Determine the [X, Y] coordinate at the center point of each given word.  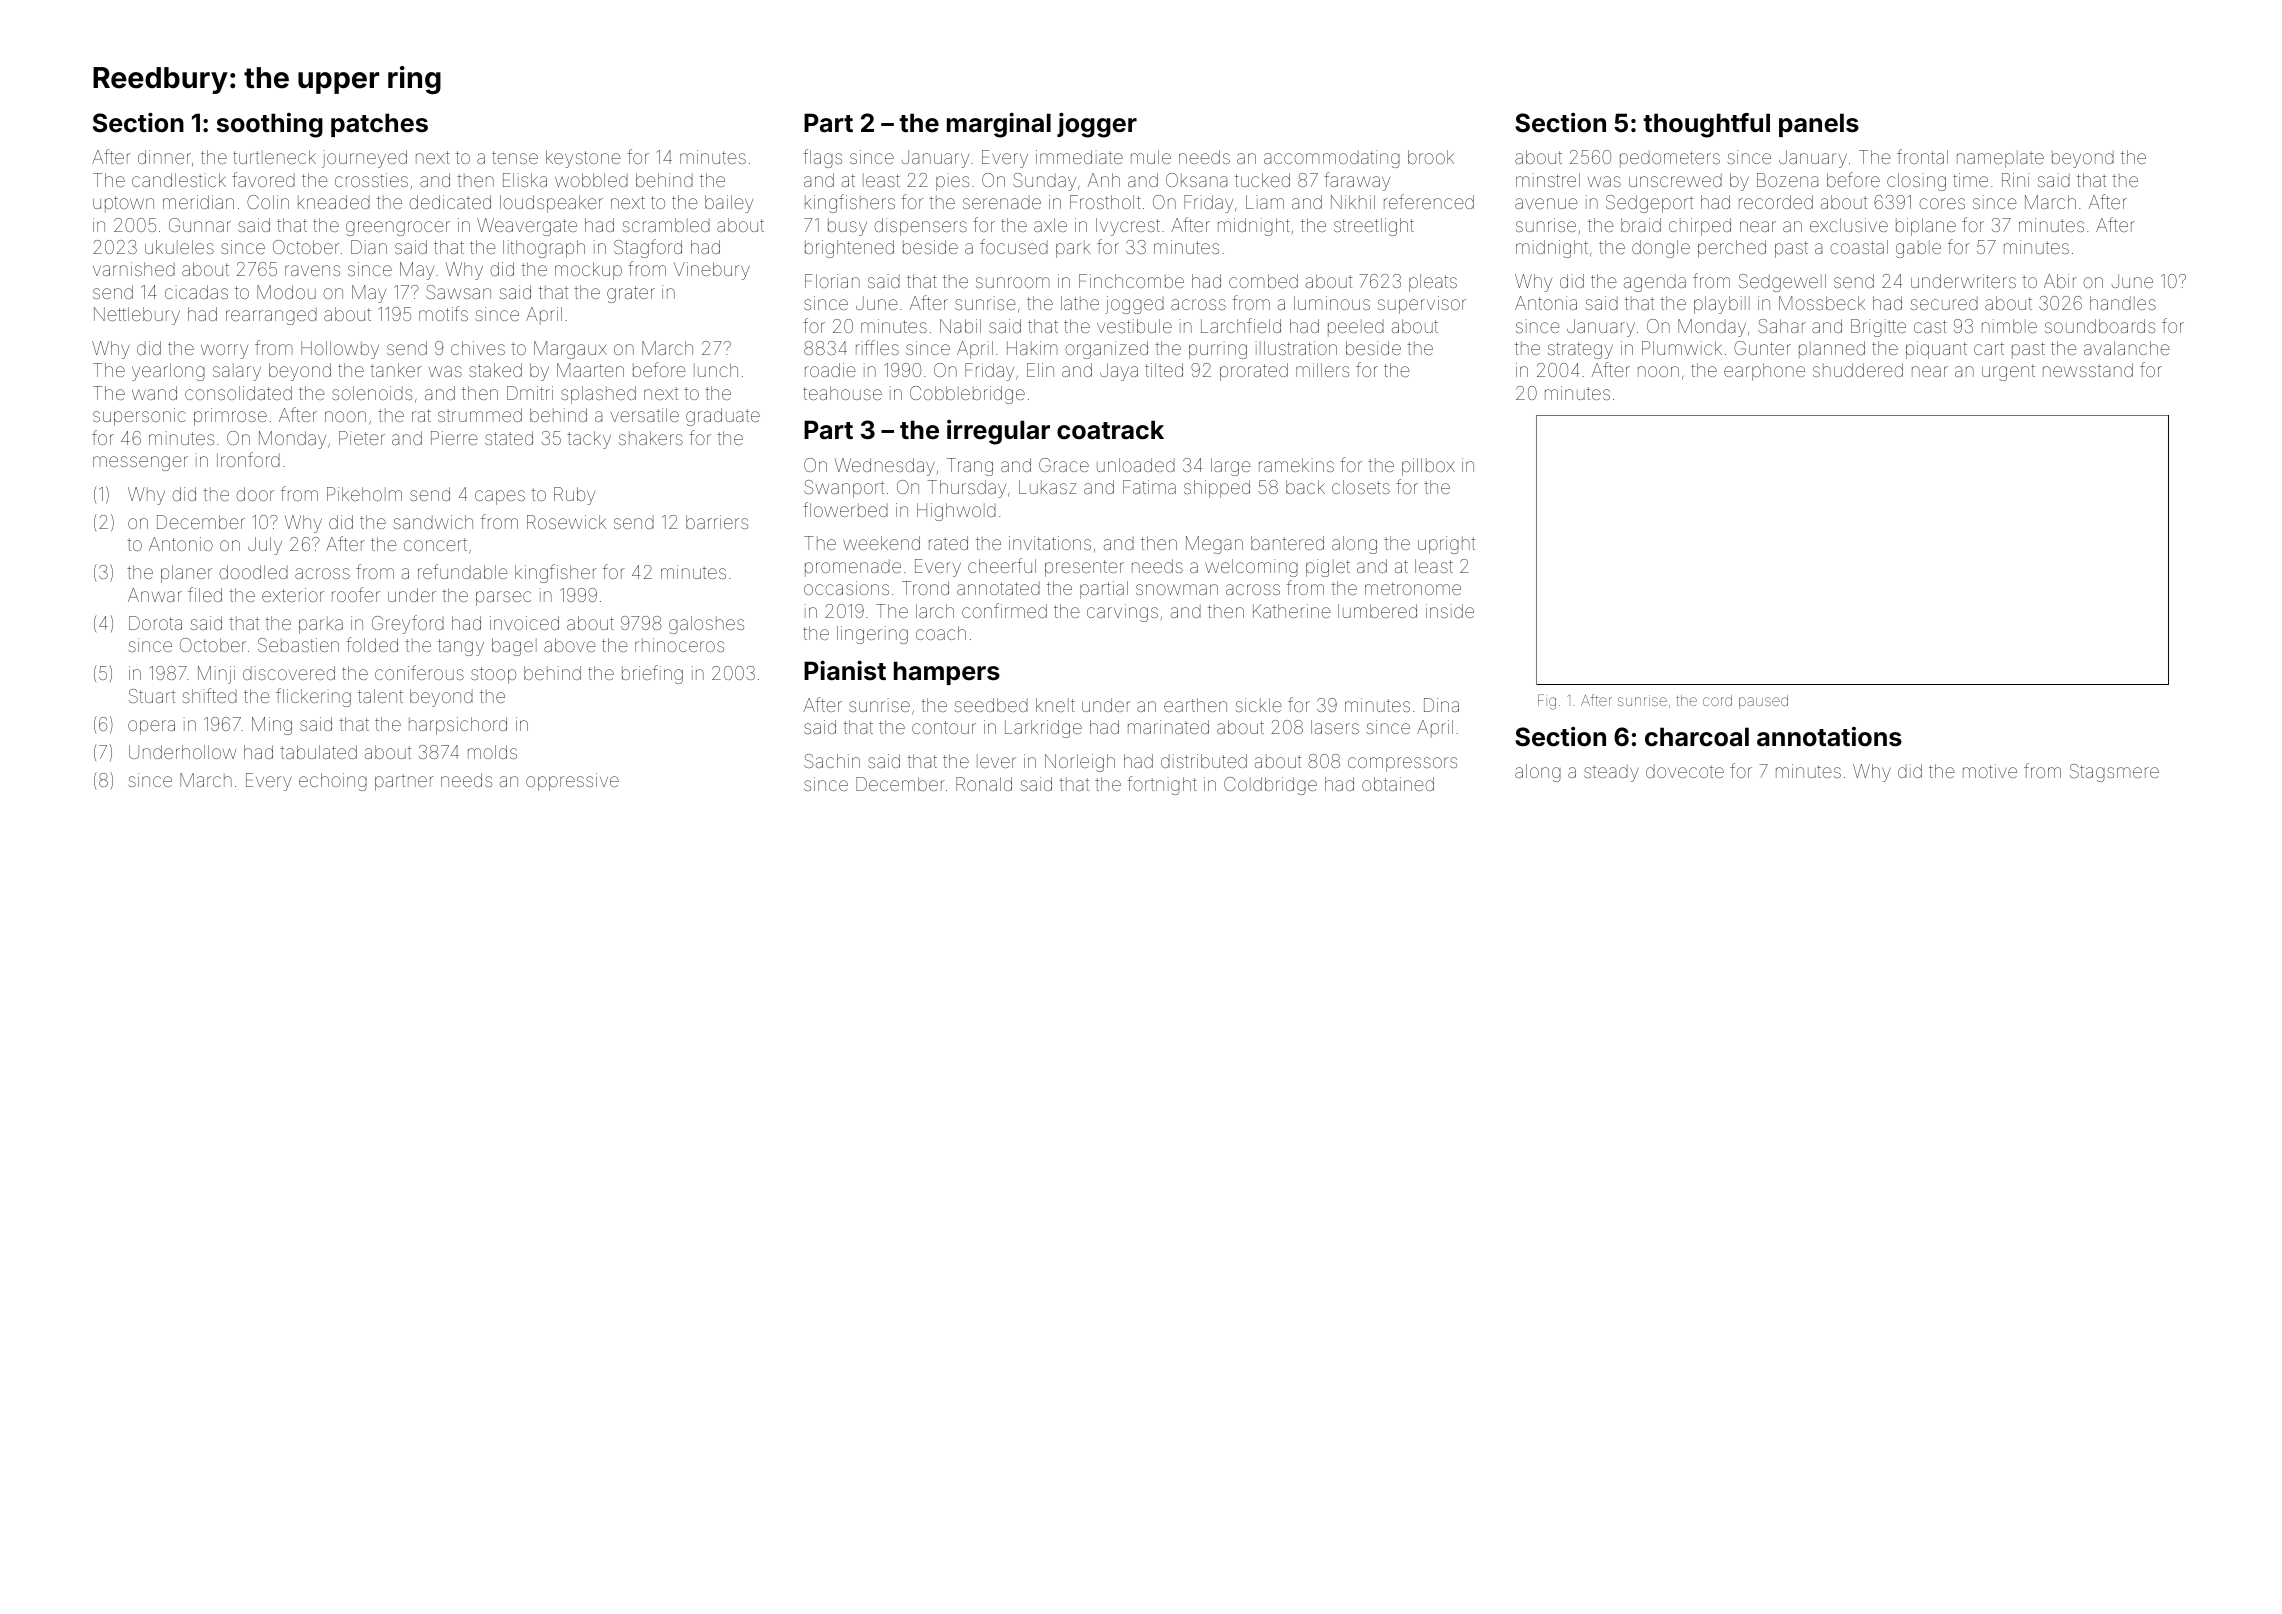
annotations [1829, 737]
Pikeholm [364, 494]
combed [1263, 281]
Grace [1064, 465]
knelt [1055, 705]
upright [1446, 545]
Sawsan [458, 292]
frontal [1922, 156]
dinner [164, 157]
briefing [652, 674]
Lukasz [1047, 487]
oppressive [572, 782]
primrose [230, 417]
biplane [1926, 227]
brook [1431, 157]
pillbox [1428, 467]
